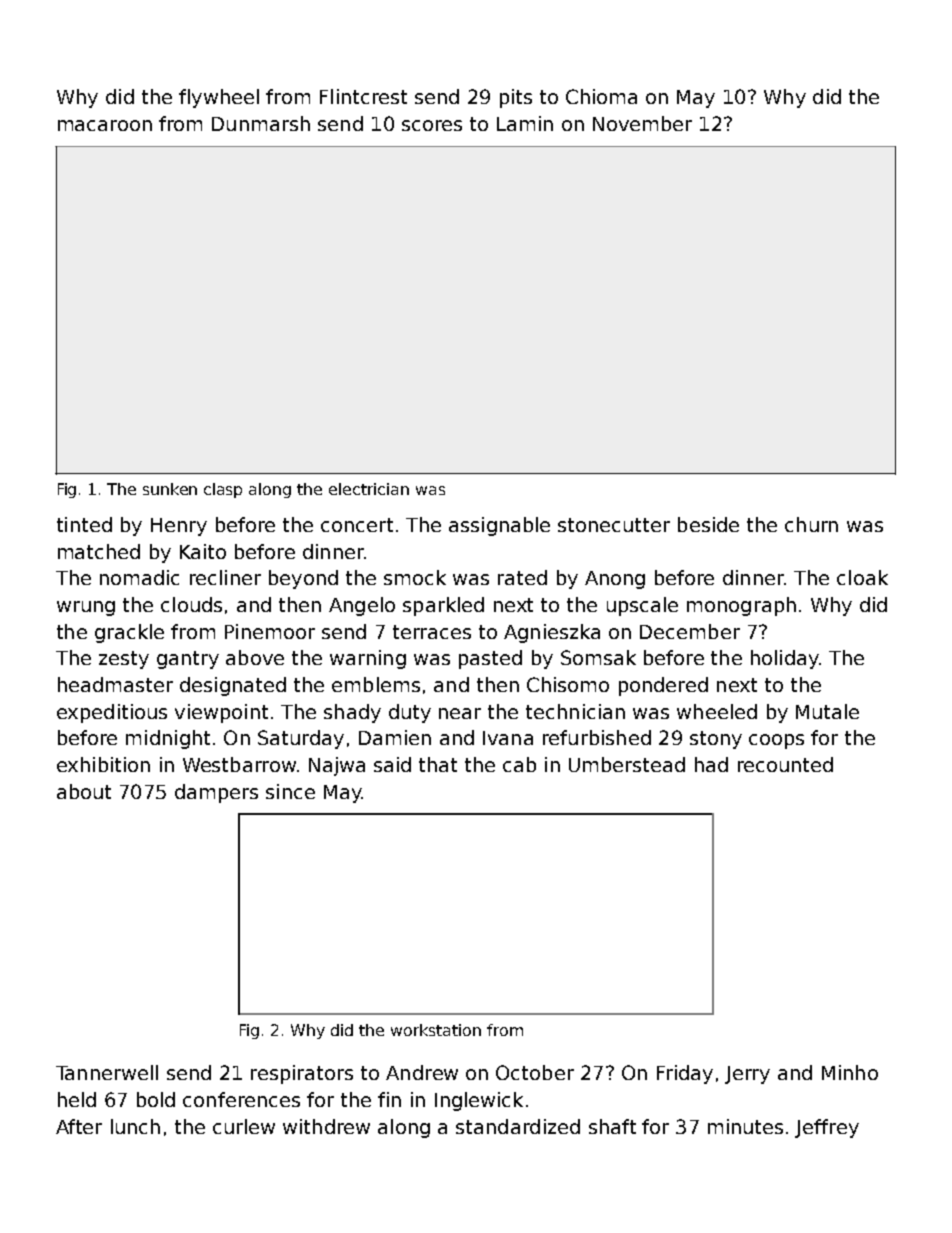  Describe the element at coordinates (362, 606) in the screenshot. I see `Angelo` at that location.
